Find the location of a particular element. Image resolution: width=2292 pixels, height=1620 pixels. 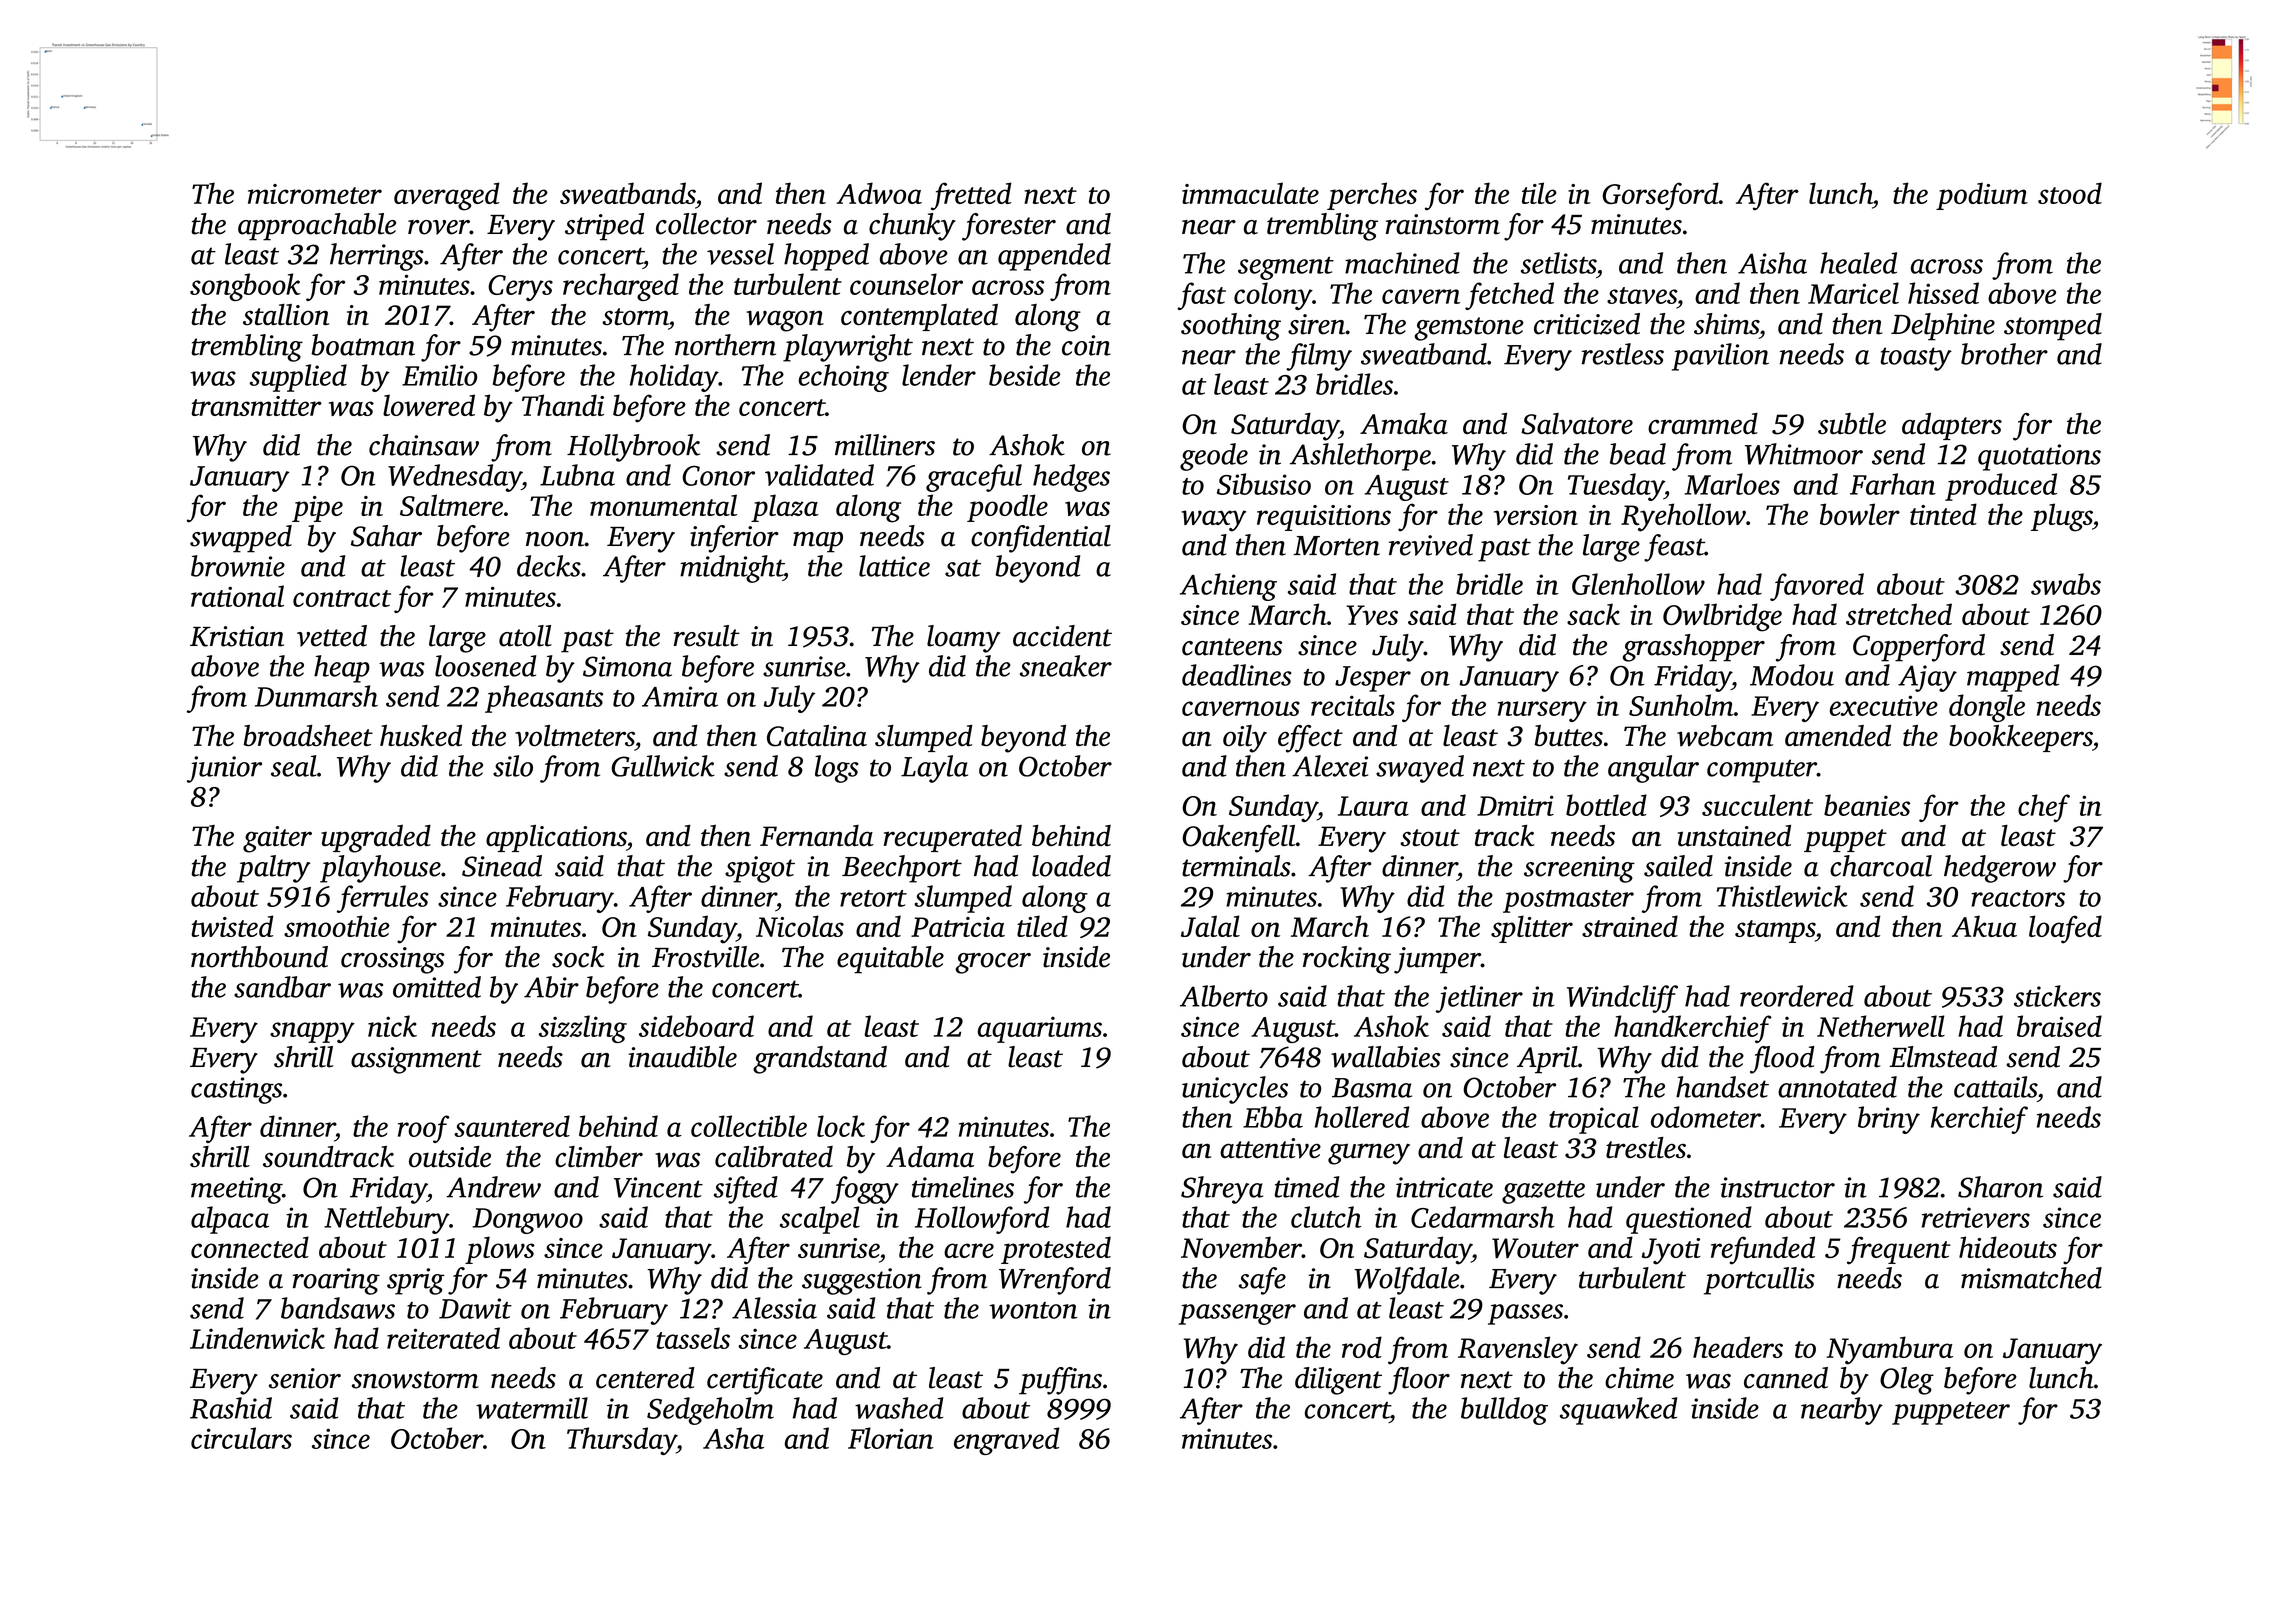

micrometer is located at coordinates (315, 194).
